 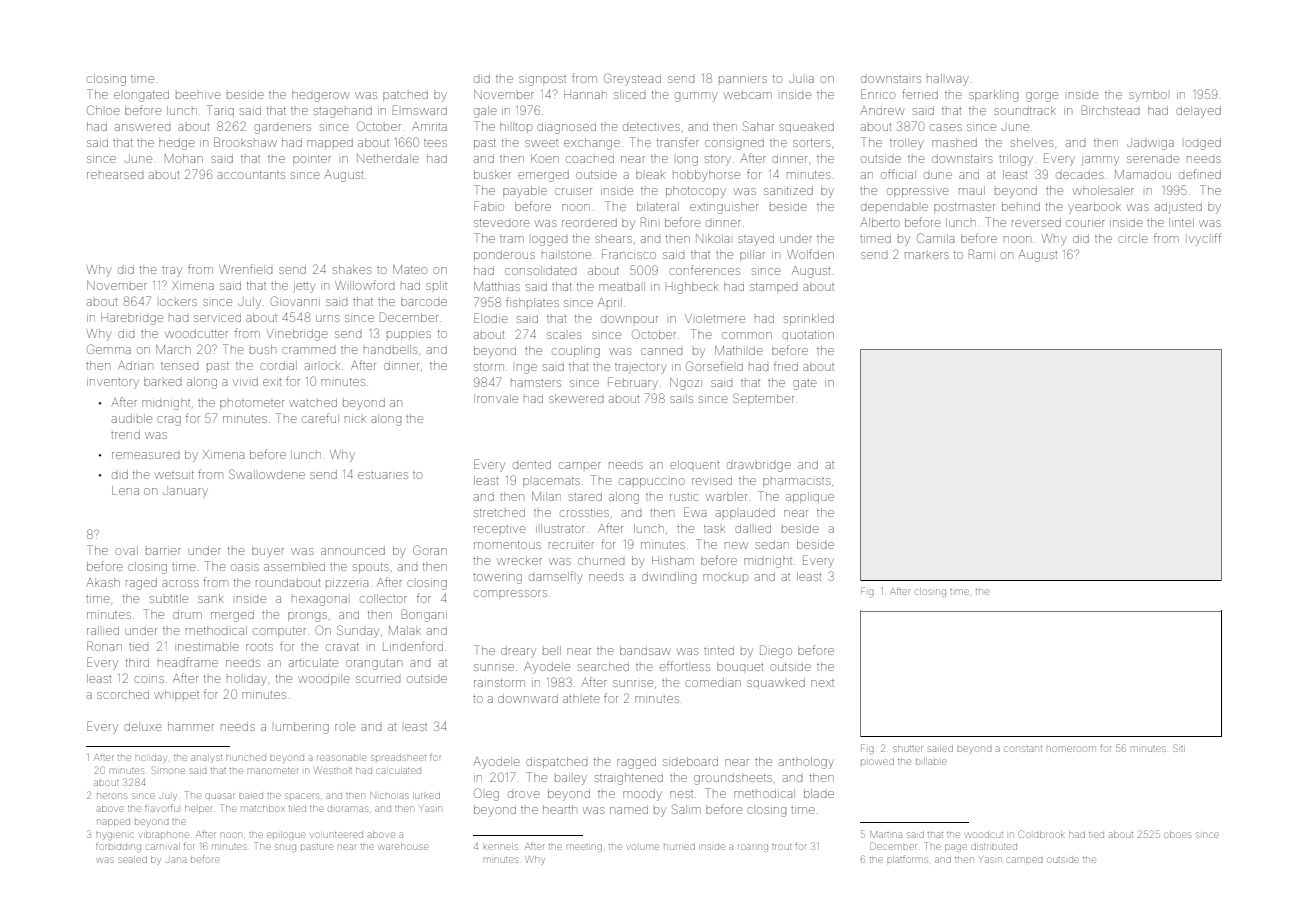 I want to click on hilltop, so click(x=516, y=126).
